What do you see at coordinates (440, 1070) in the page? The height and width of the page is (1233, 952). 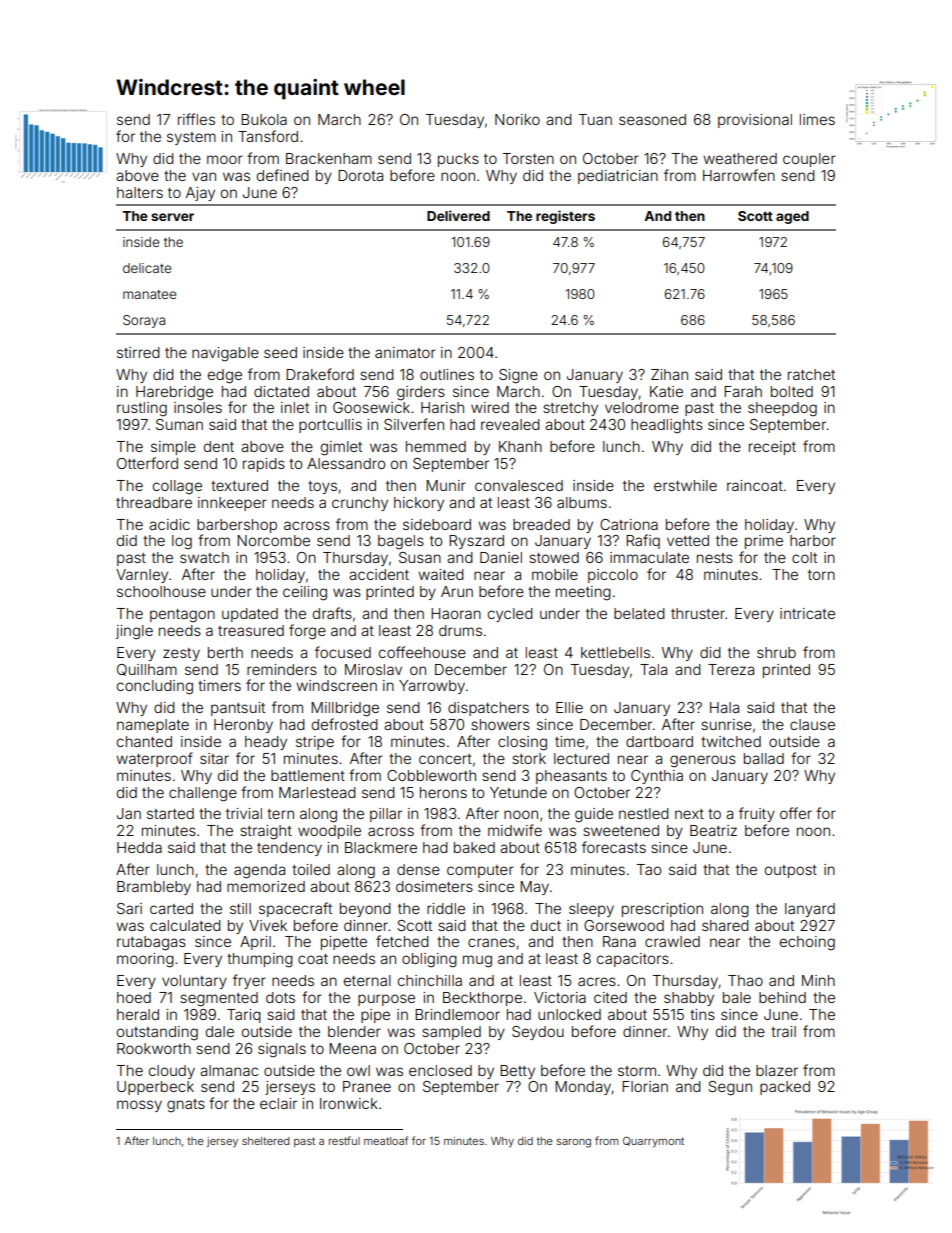 I see `enclosed` at bounding box center [440, 1070].
